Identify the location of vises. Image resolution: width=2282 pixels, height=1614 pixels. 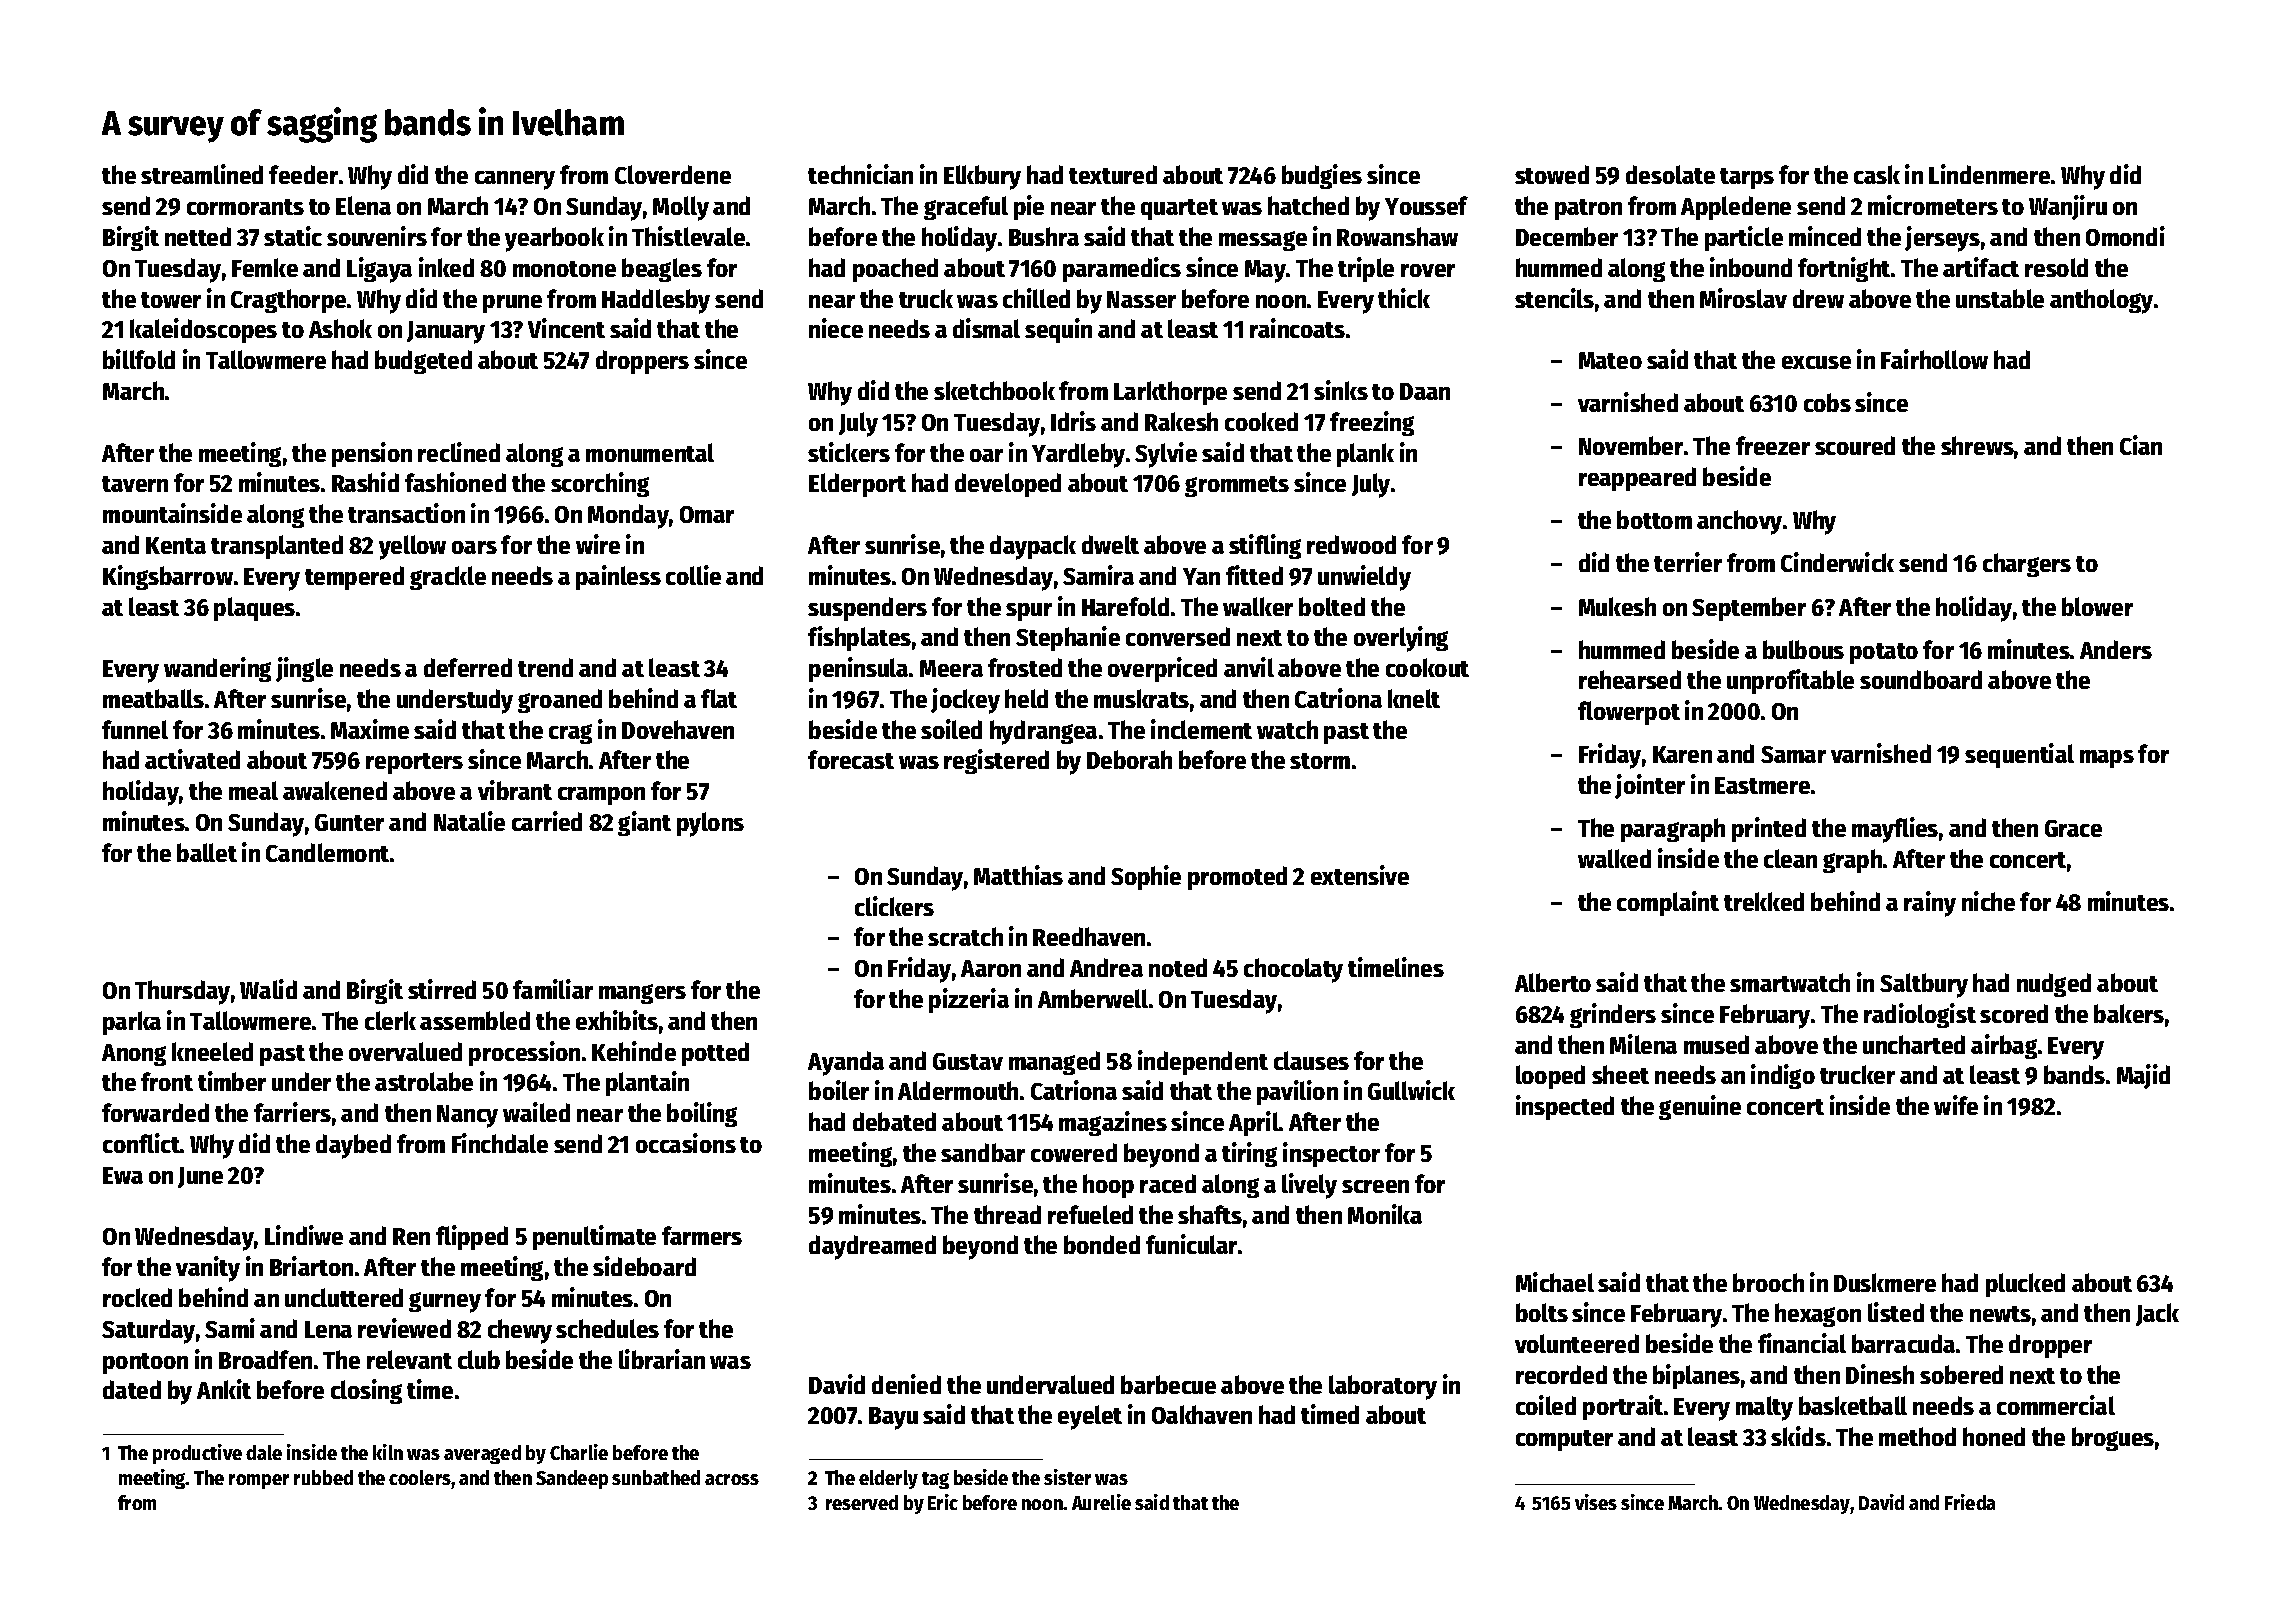
(1596, 1502).
